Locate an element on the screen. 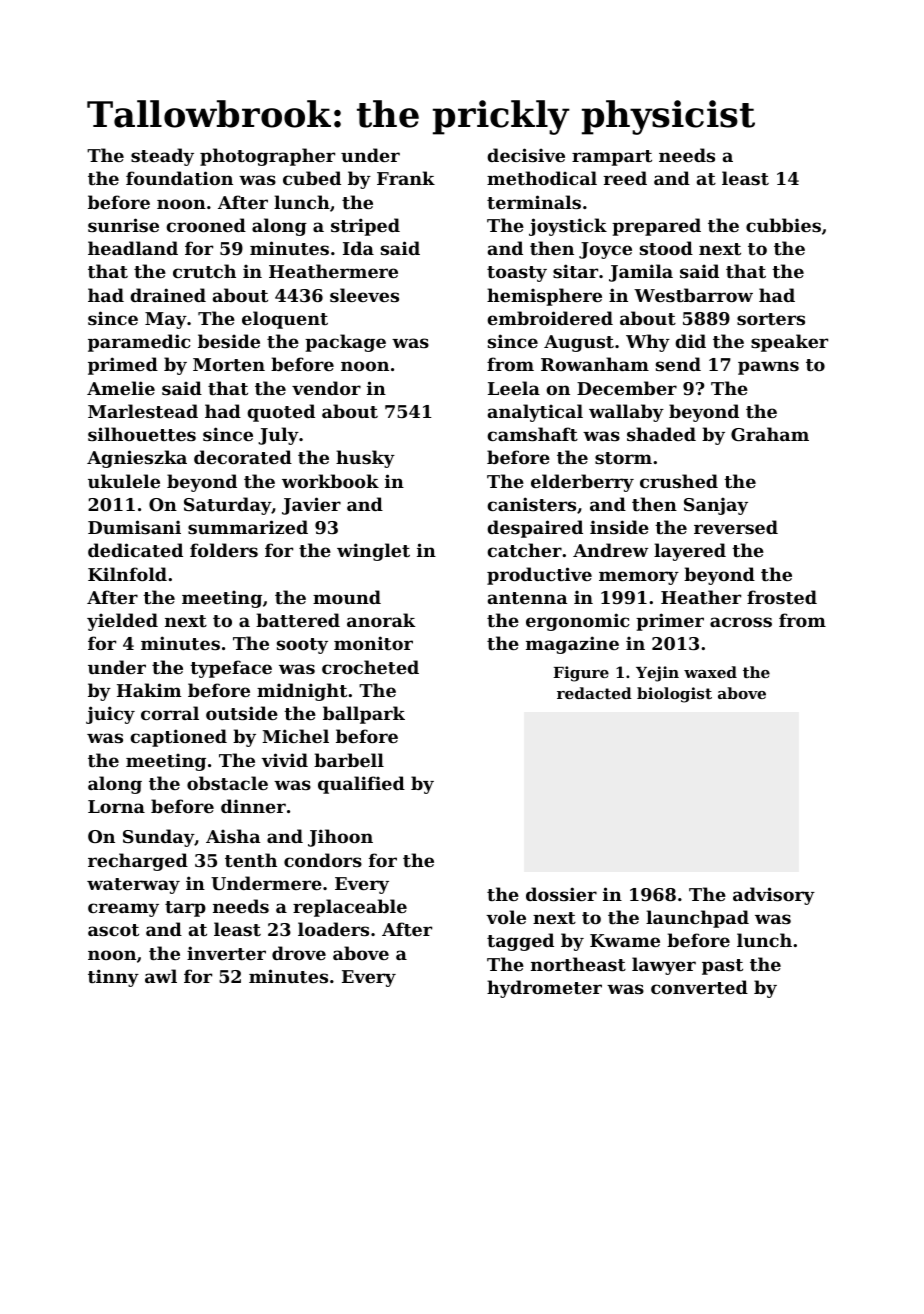 This screenshot has width=924, height=1314. sunrise is located at coordinates (123, 225).
